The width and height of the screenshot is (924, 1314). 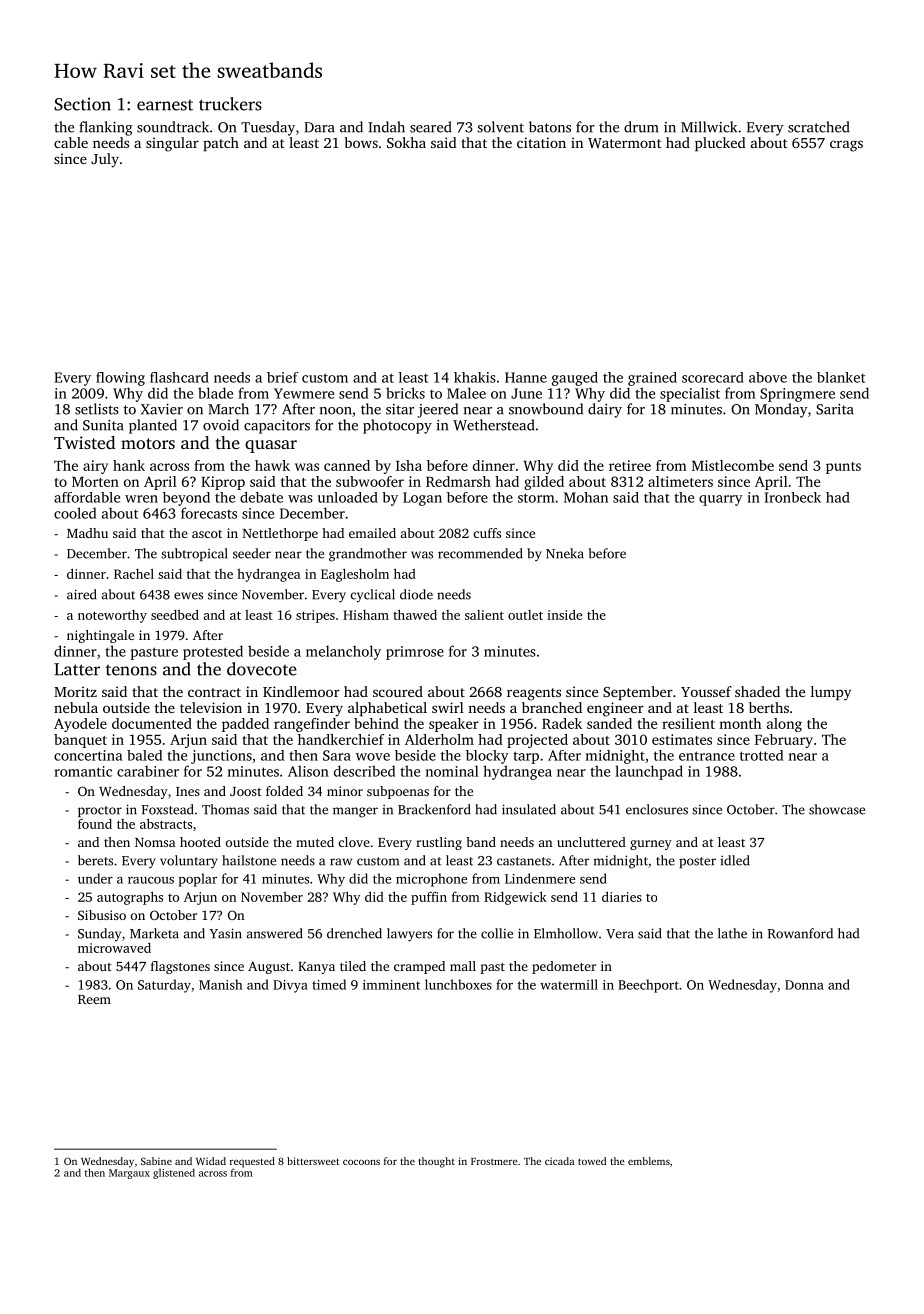 What do you see at coordinates (164, 986) in the screenshot?
I see `Saturday` at bounding box center [164, 986].
